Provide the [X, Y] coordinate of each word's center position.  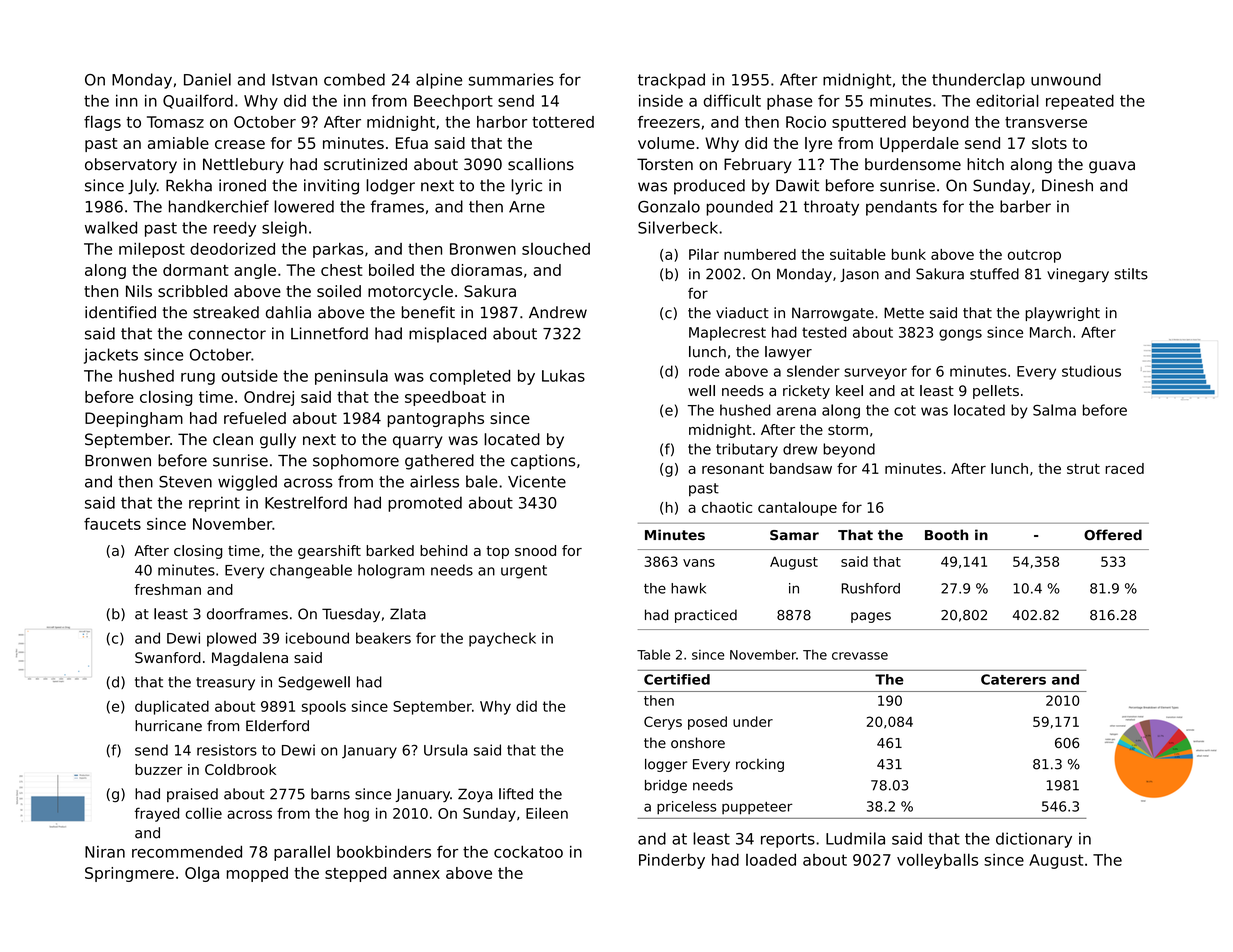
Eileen [547, 813]
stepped [355, 874]
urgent [524, 572]
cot [905, 410]
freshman [168, 589]
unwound [1066, 79]
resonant [733, 469]
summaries [511, 79]
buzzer [159, 769]
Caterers [1013, 679]
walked [111, 227]
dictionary [1034, 840]
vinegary [1078, 275]
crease [240, 144]
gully [278, 441]
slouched [556, 249]
